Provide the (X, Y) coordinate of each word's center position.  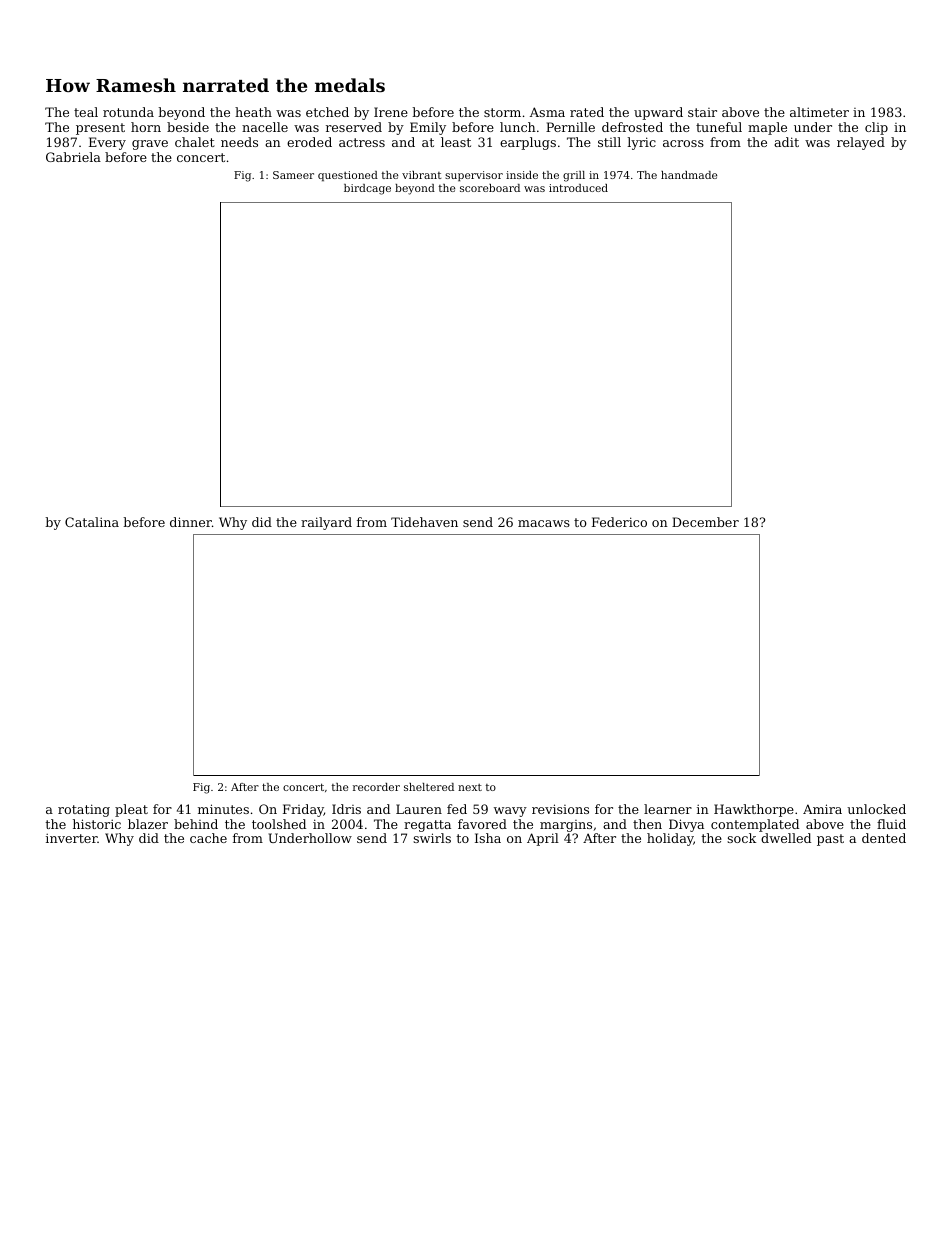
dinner (191, 522)
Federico (619, 522)
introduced (578, 188)
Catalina (92, 522)
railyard (326, 523)
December (705, 522)
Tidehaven (424, 522)
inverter (72, 838)
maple (767, 128)
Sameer (293, 175)
